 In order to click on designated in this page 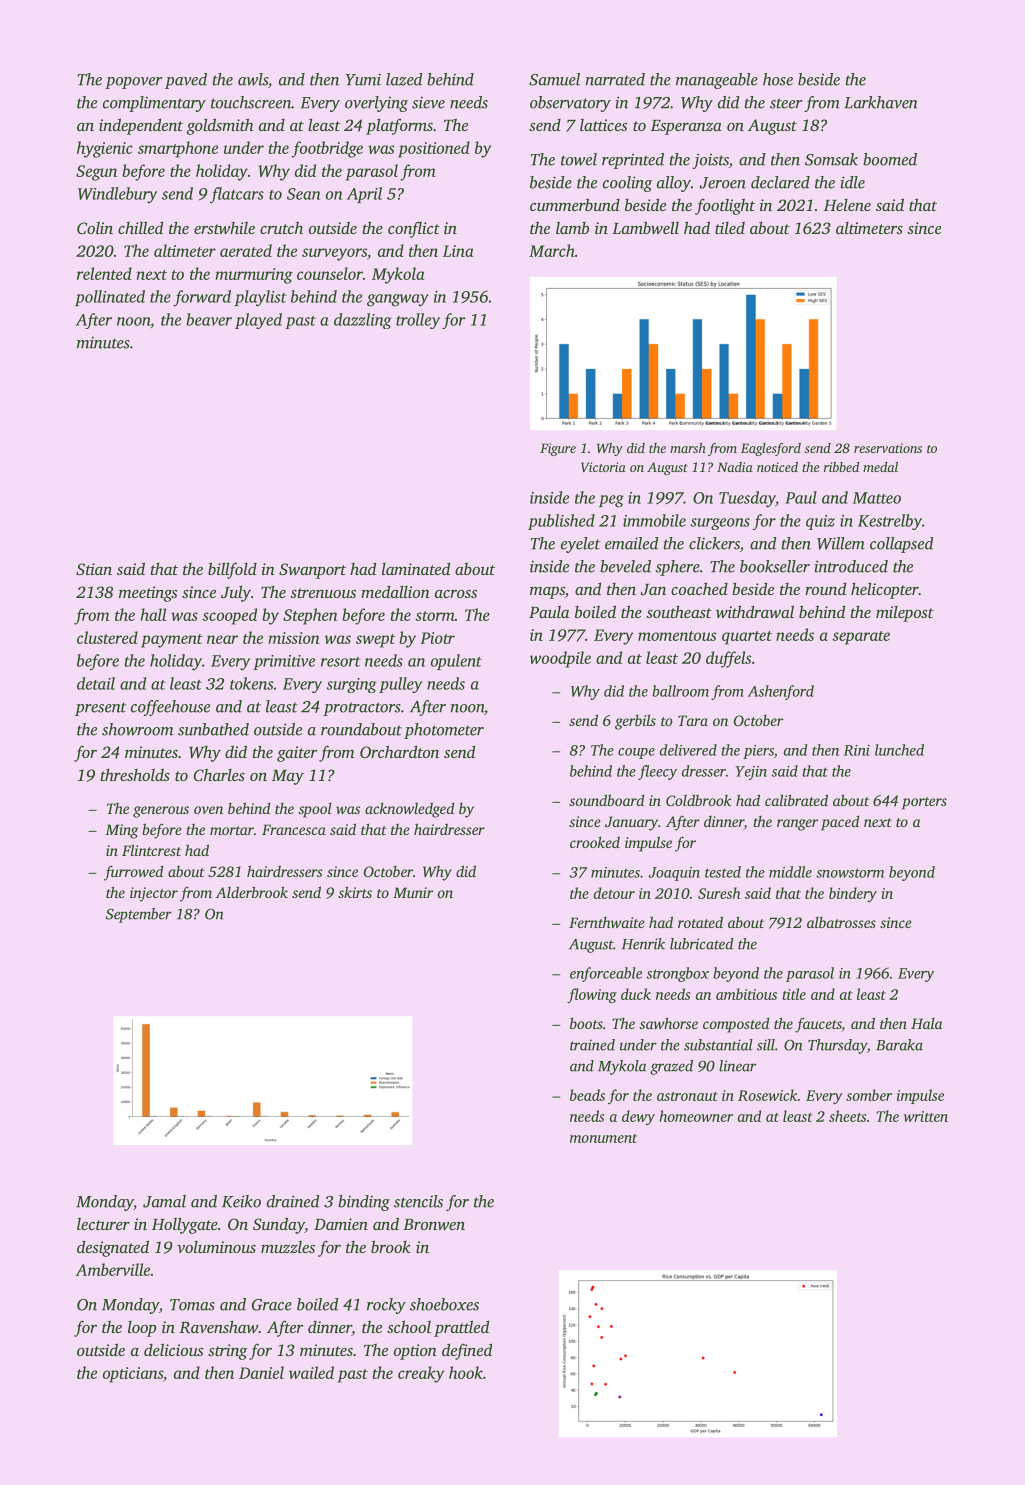, I will do `click(113, 1248)`.
